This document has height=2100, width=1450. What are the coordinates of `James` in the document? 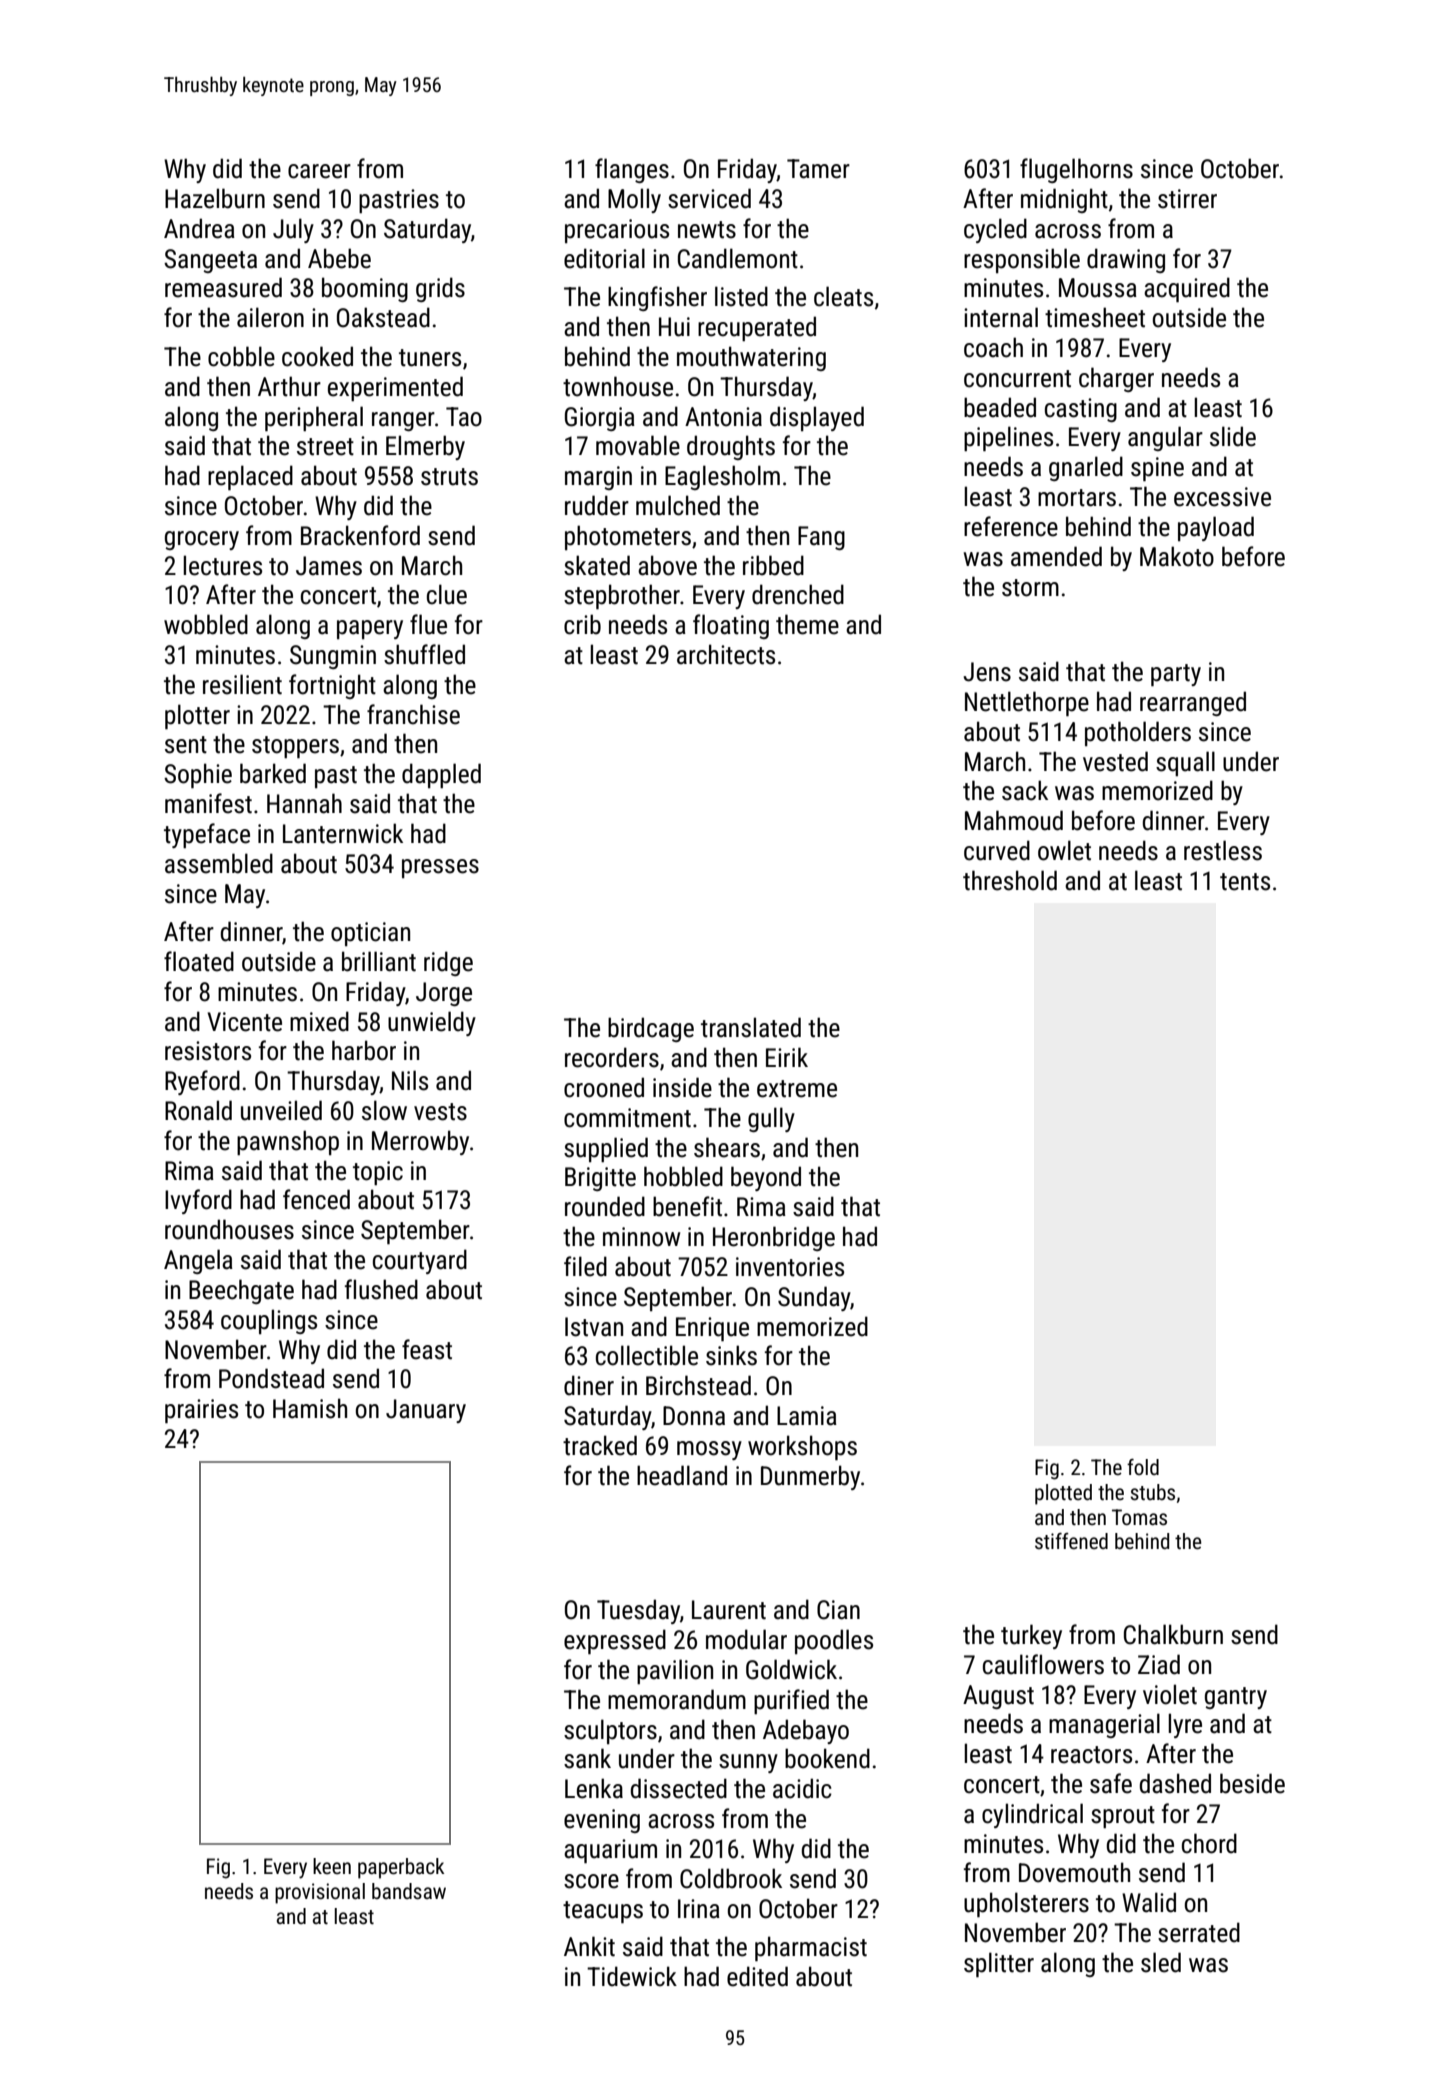 It's located at (329, 566).
